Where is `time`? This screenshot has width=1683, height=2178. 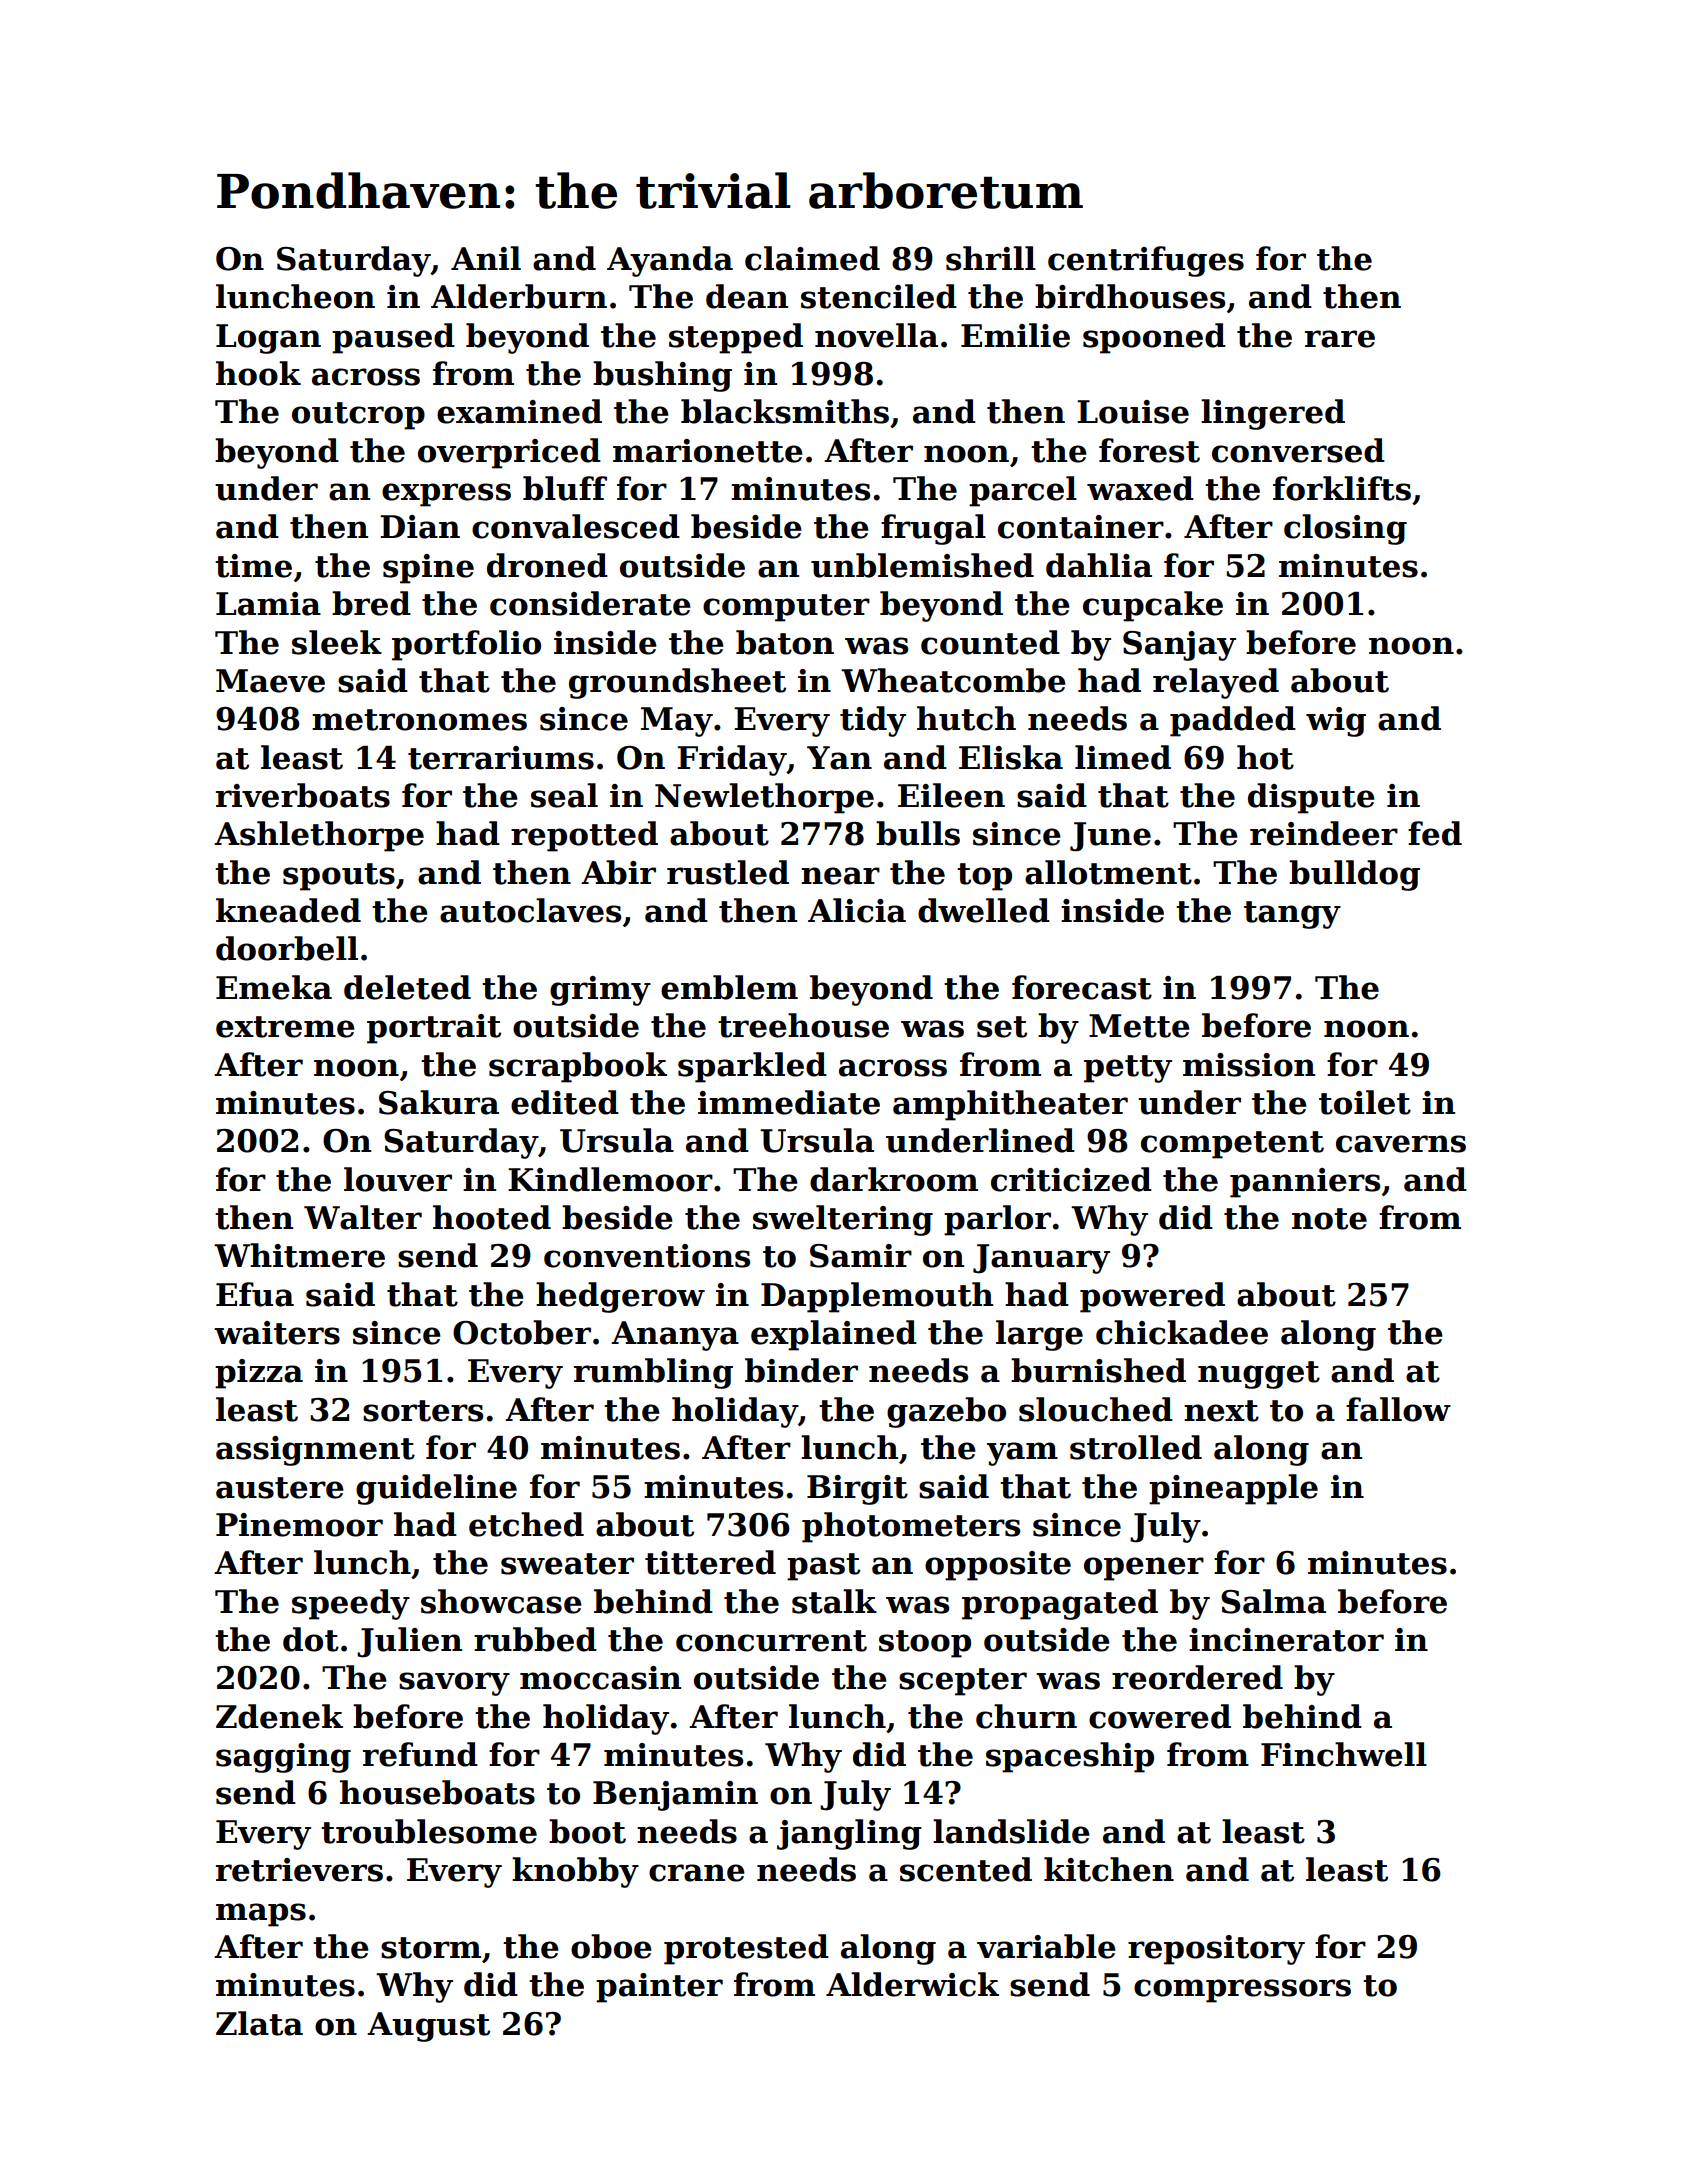
time is located at coordinates (253, 566).
